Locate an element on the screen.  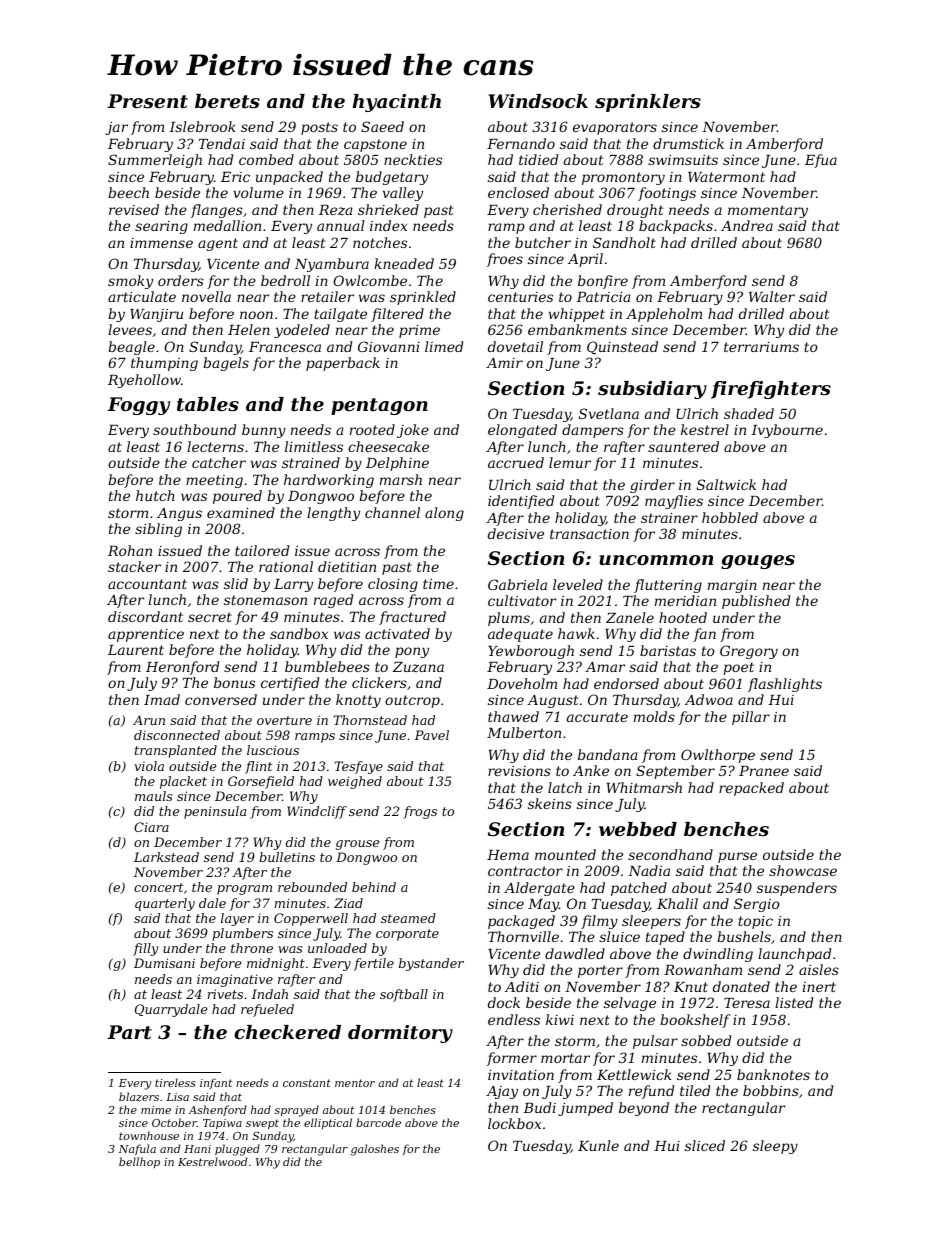
hardworking is located at coordinates (329, 481).
